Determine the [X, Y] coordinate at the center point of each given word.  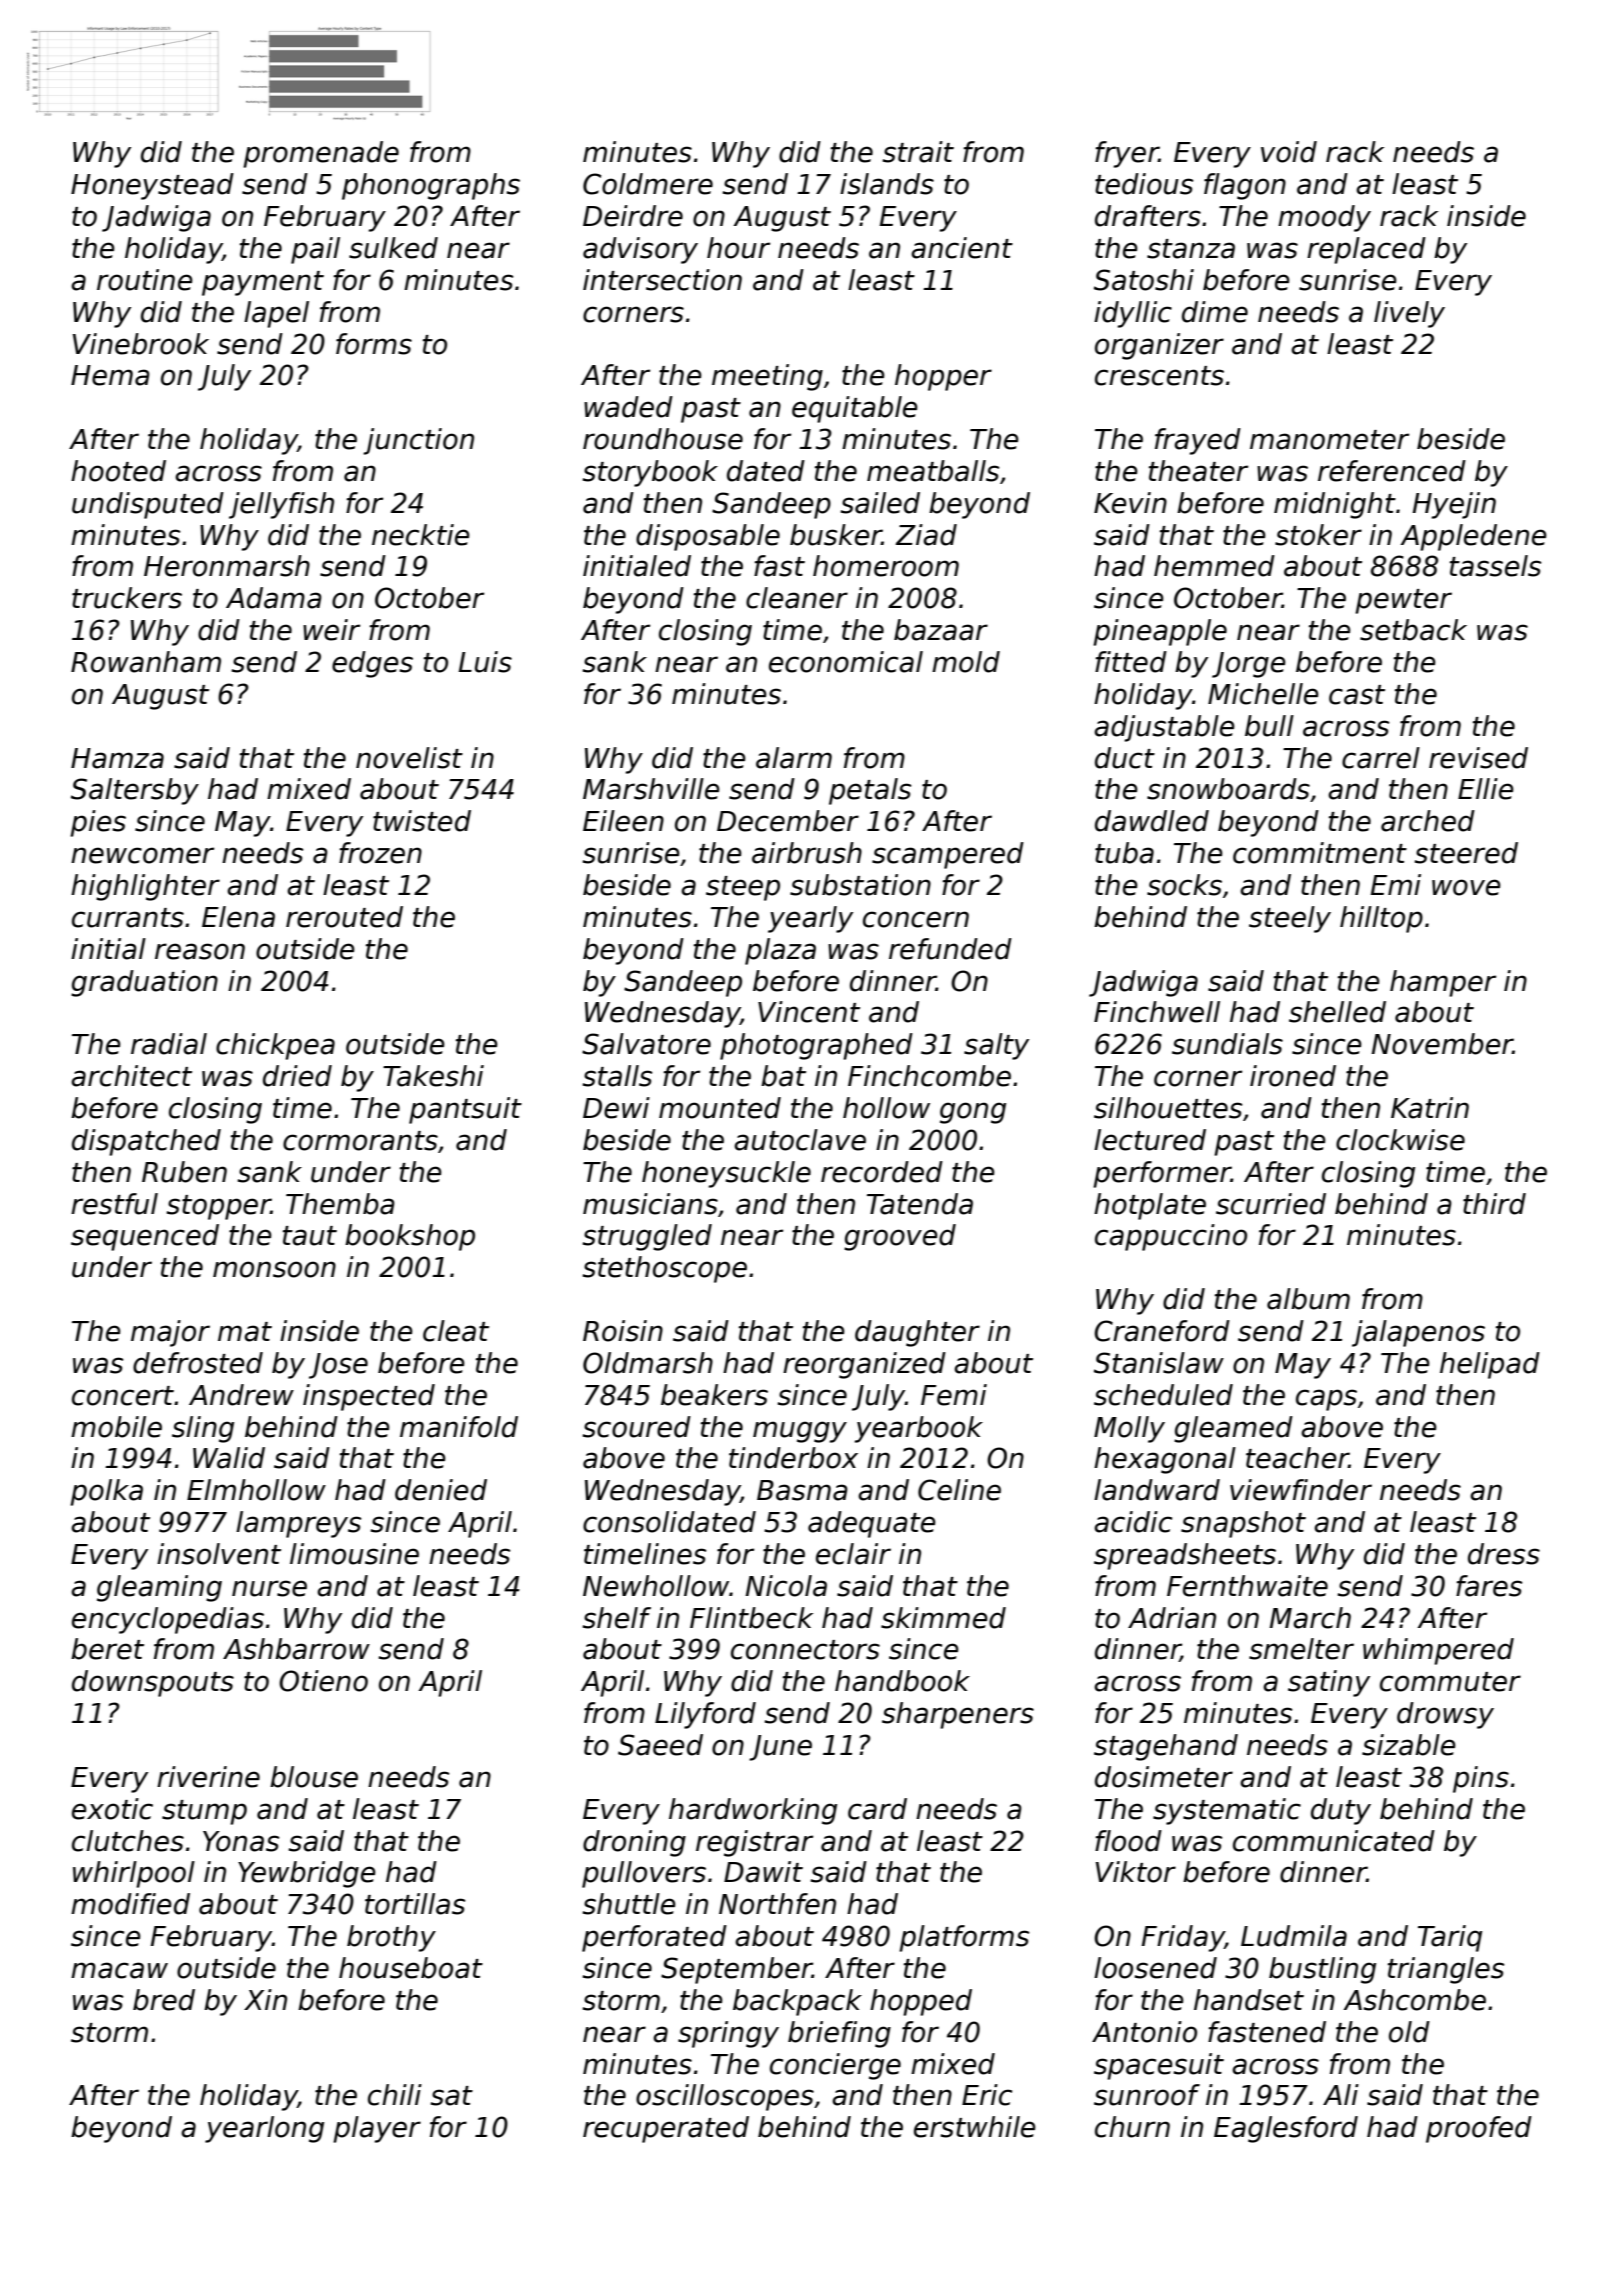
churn [1132, 2127]
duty [1341, 1811]
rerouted [344, 917]
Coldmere [648, 184]
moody [1324, 218]
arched [1428, 821]
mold [966, 662]
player [377, 2129]
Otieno [323, 1681]
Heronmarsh [227, 566]
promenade [321, 154]
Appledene [1473, 537]
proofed [1479, 2129]
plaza [780, 951]
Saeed [660, 1745]
